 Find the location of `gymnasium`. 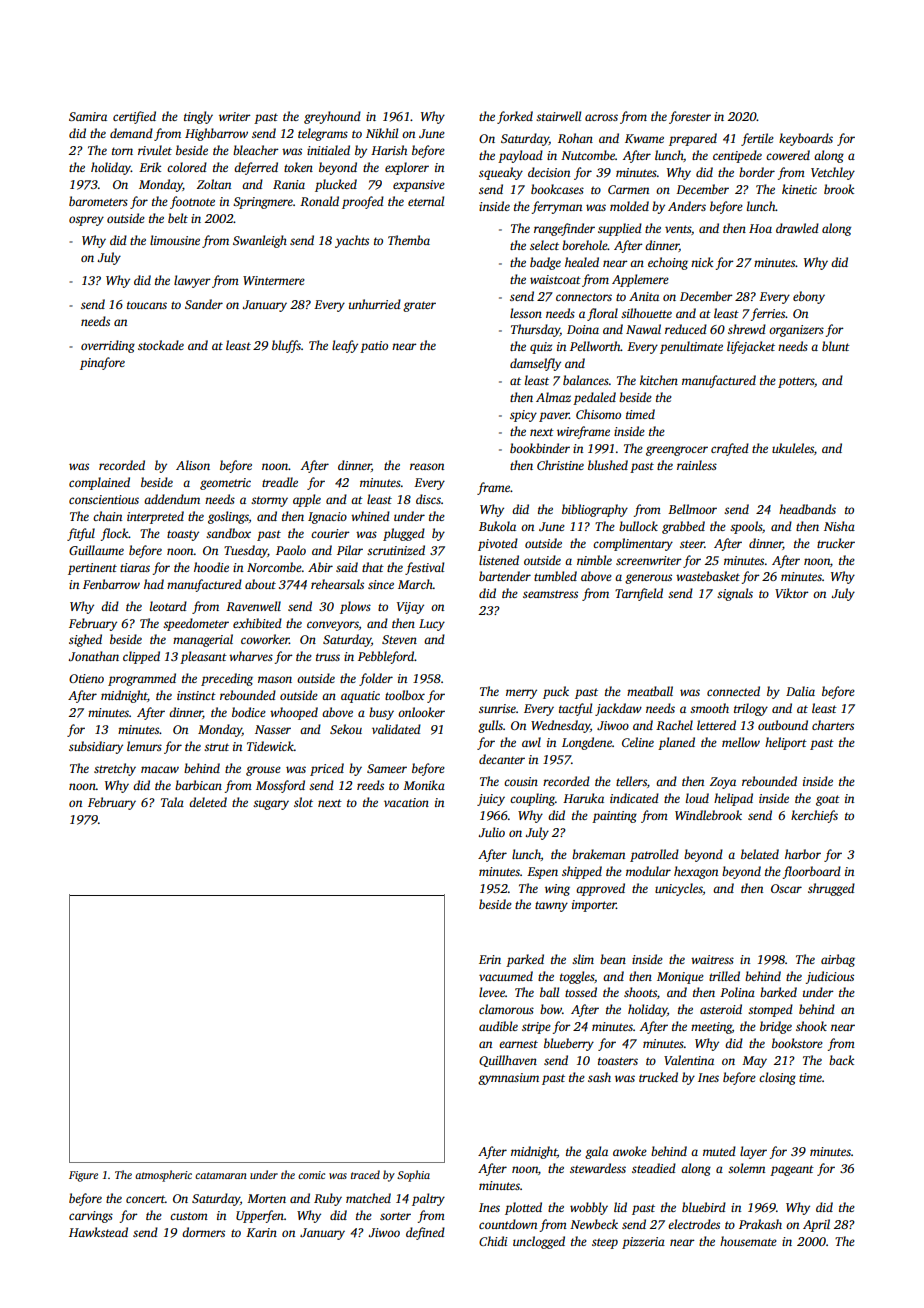

gymnasium is located at coordinates (508, 1079).
